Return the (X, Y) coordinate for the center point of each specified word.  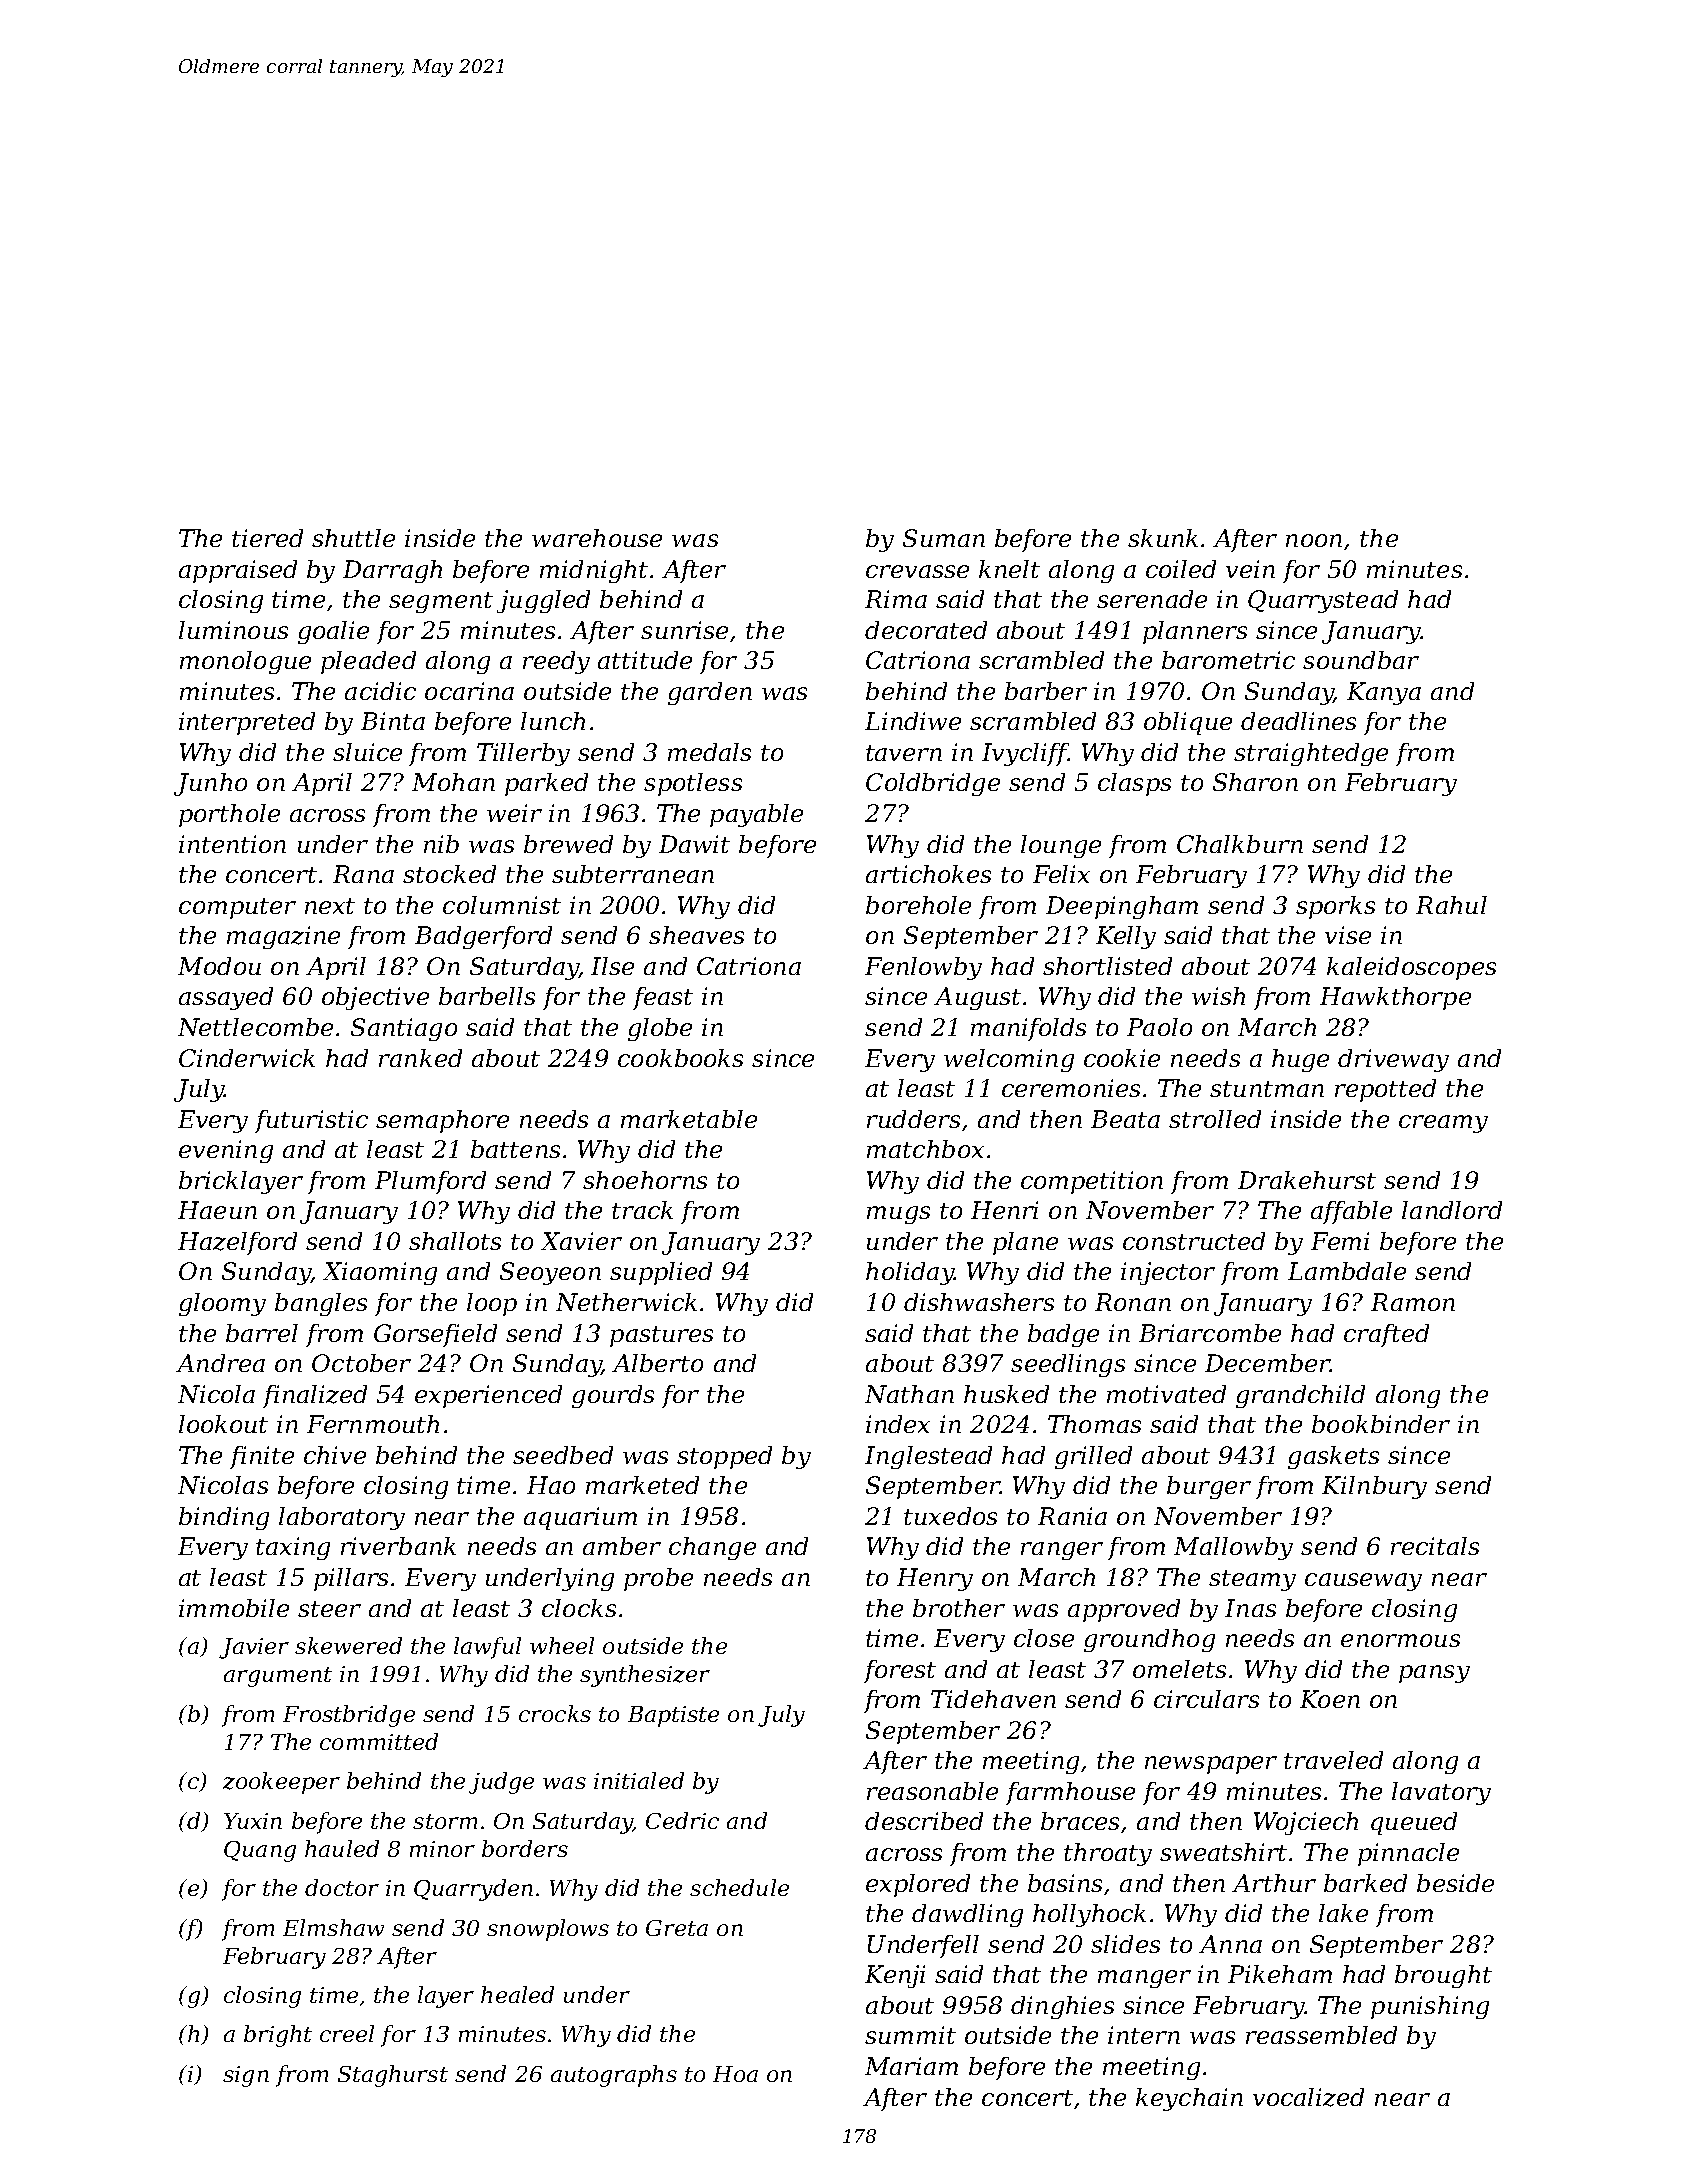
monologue (245, 662)
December (1267, 1363)
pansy (1434, 1674)
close (1044, 1638)
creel (347, 2033)
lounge (1061, 846)
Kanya (1384, 693)
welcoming (1009, 1060)
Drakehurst (1307, 1180)
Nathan (909, 1394)
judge (501, 1783)
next (330, 906)
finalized (315, 1396)
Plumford (430, 1182)
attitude (645, 660)
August (977, 998)
